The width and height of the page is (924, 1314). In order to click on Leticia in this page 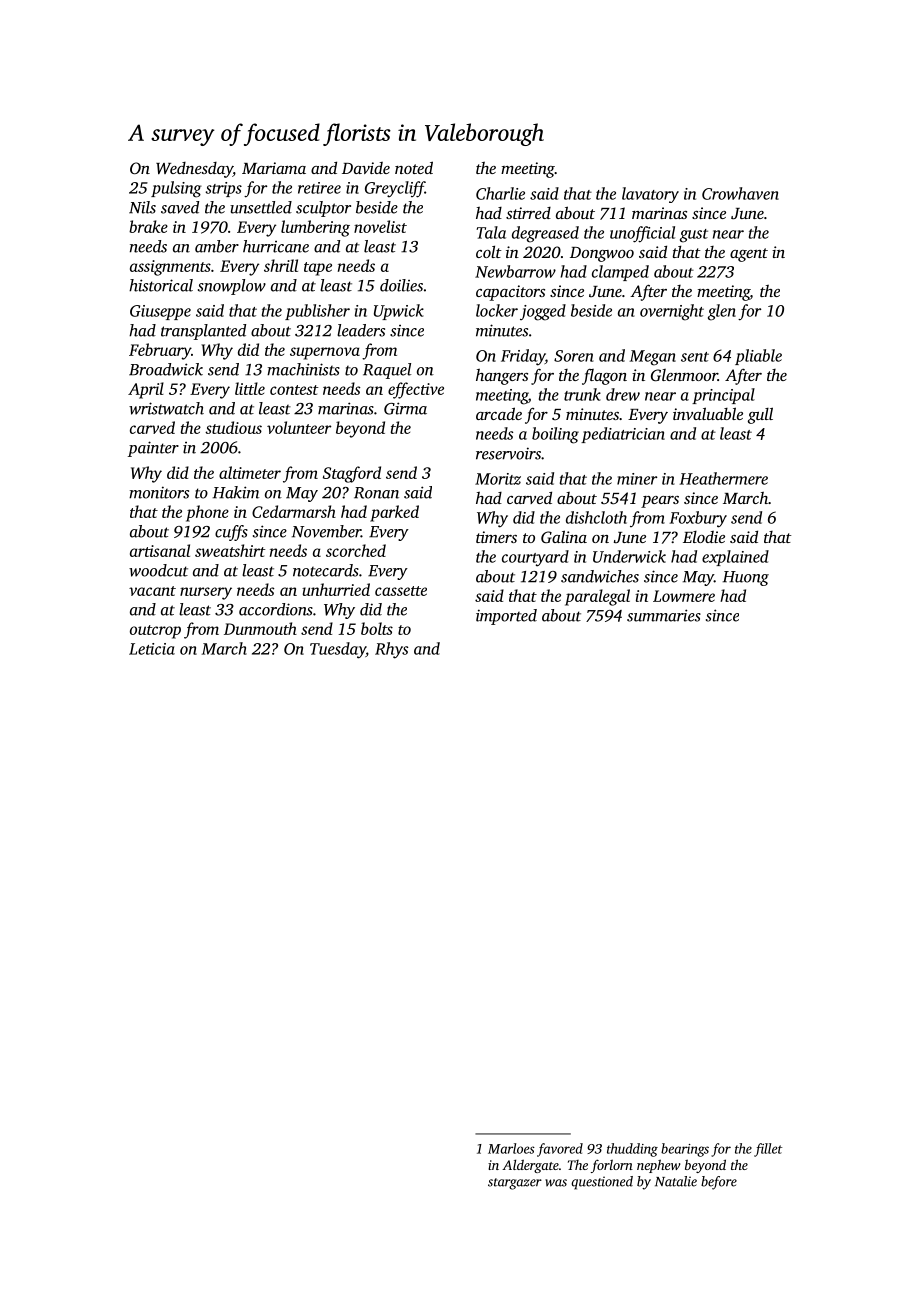, I will do `click(152, 649)`.
